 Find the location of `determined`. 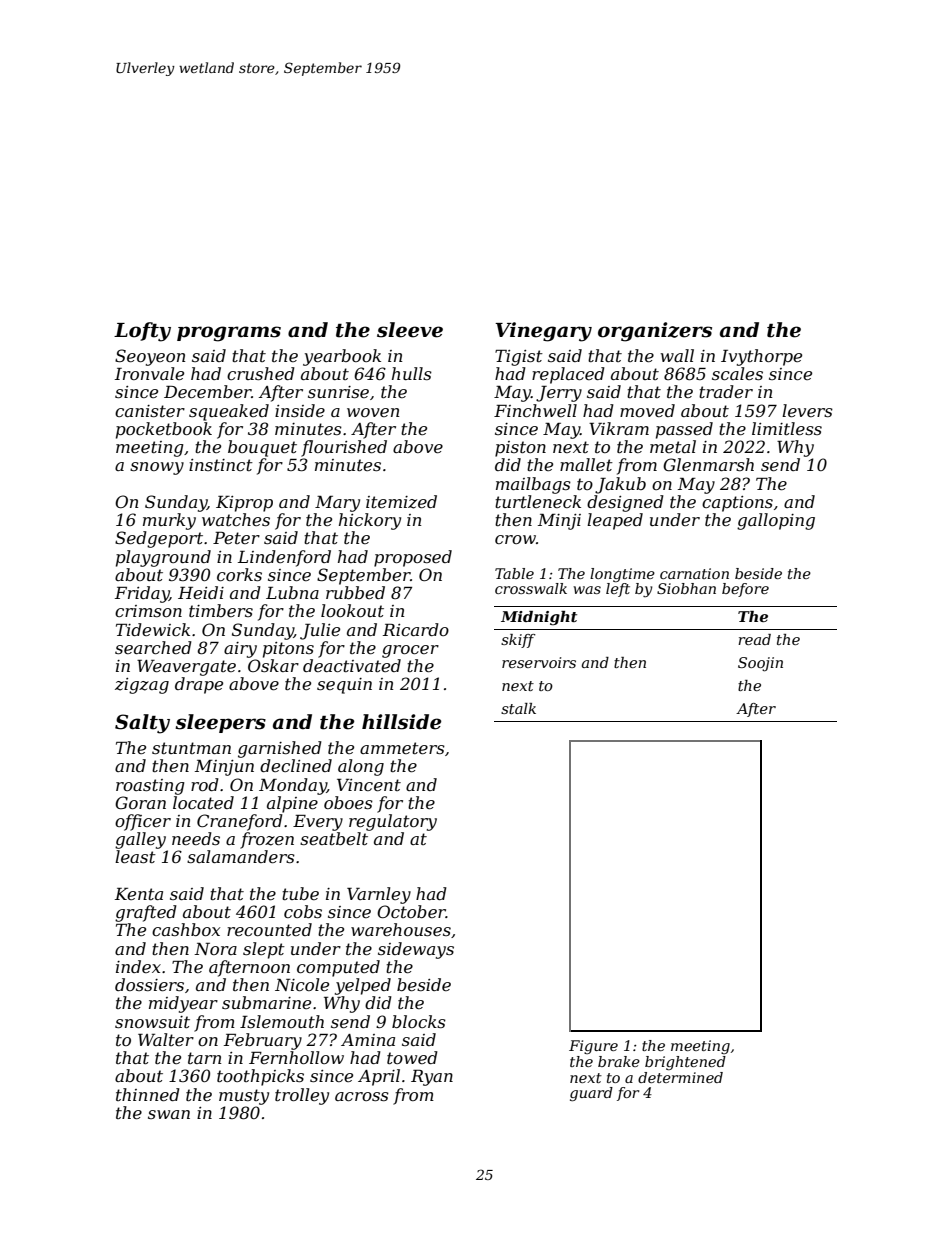

determined is located at coordinates (680, 1077).
